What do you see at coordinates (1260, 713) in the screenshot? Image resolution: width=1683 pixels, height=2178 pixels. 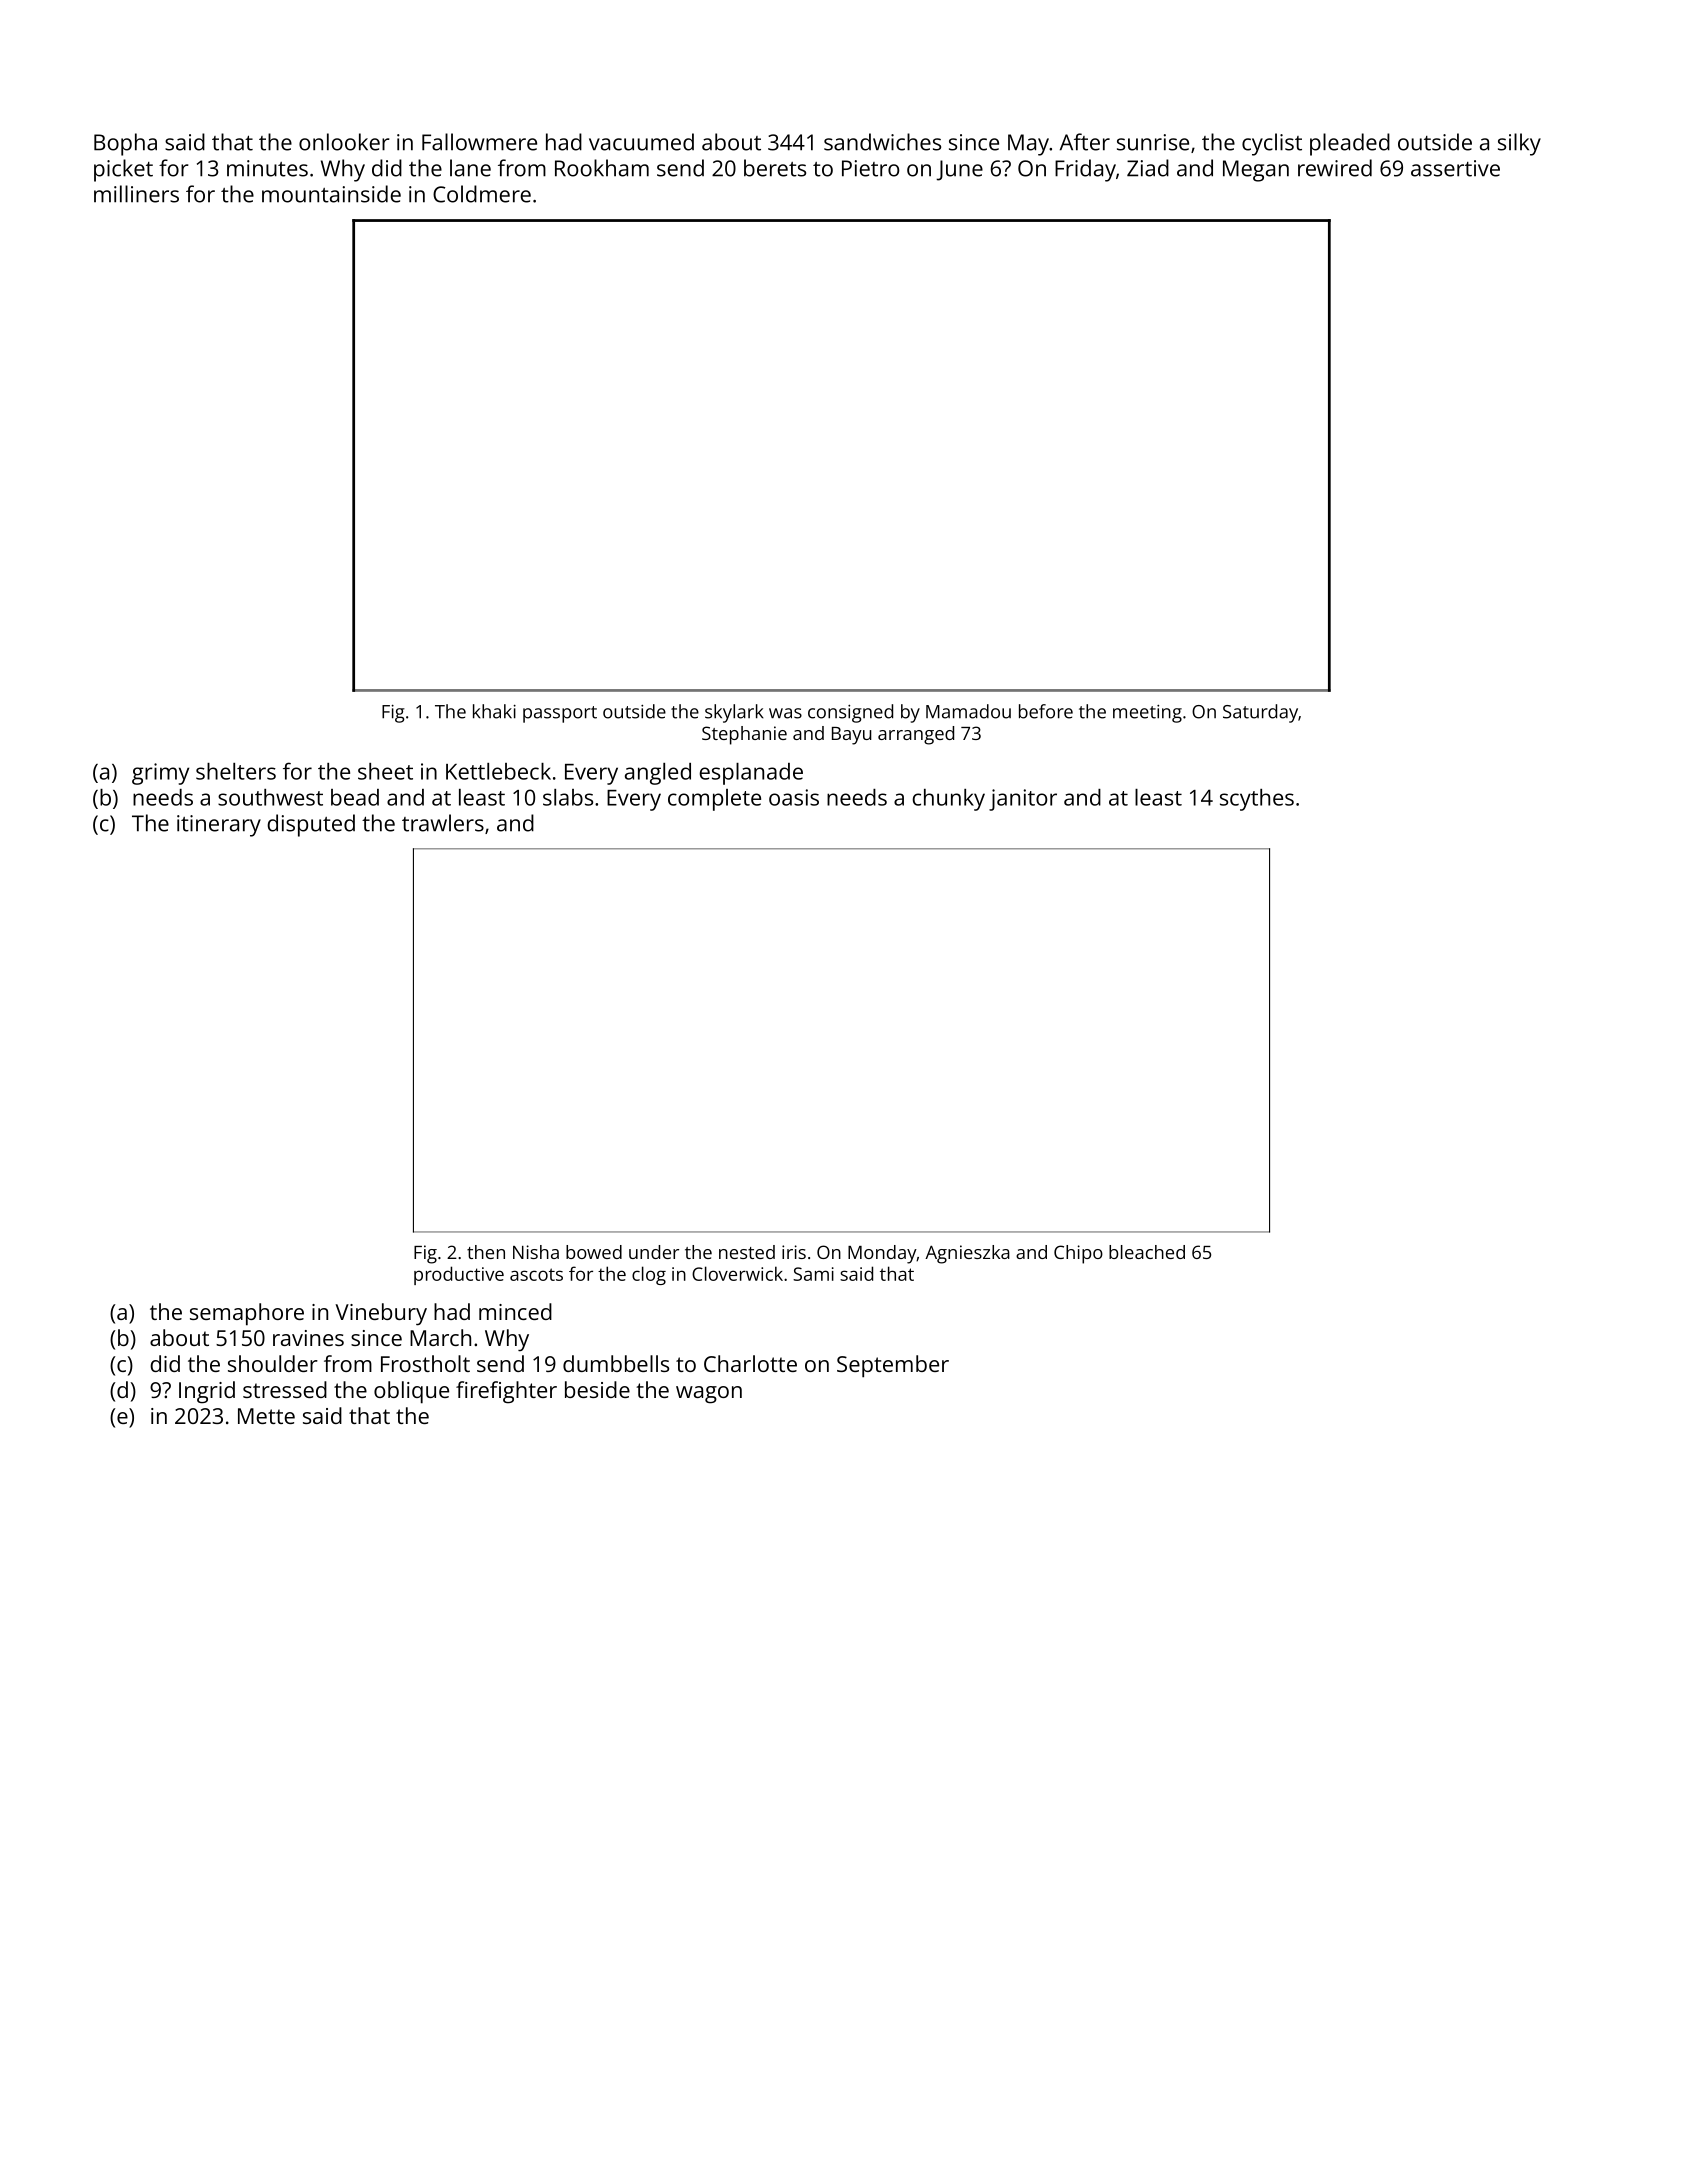 I see `Saturday` at bounding box center [1260, 713].
